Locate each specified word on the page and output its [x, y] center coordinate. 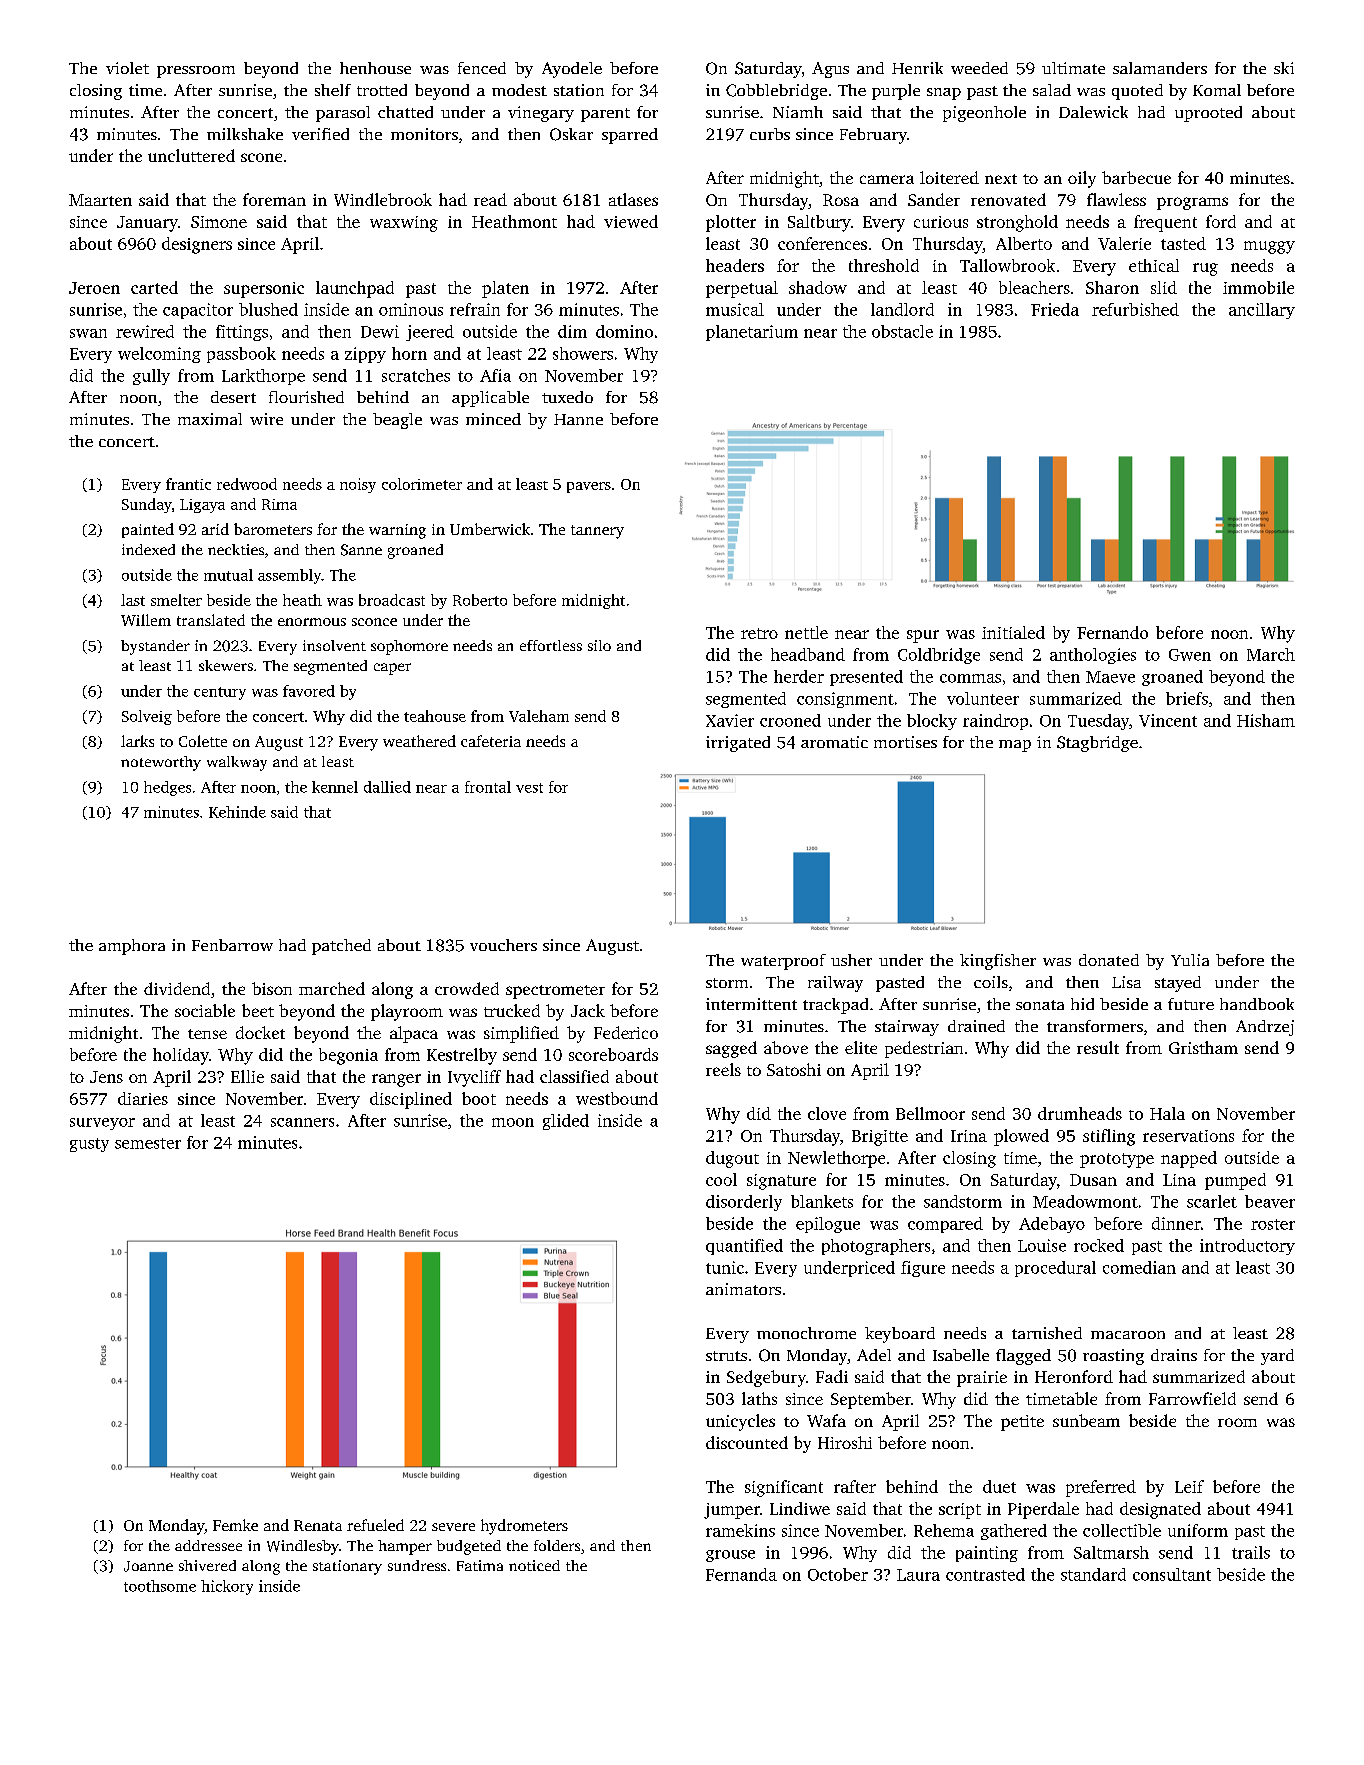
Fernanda [741, 1574]
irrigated [738, 744]
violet [127, 68]
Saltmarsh [1111, 1552]
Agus [830, 70]
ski [1284, 68]
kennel [335, 787]
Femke [235, 1525]
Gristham [1203, 1047]
